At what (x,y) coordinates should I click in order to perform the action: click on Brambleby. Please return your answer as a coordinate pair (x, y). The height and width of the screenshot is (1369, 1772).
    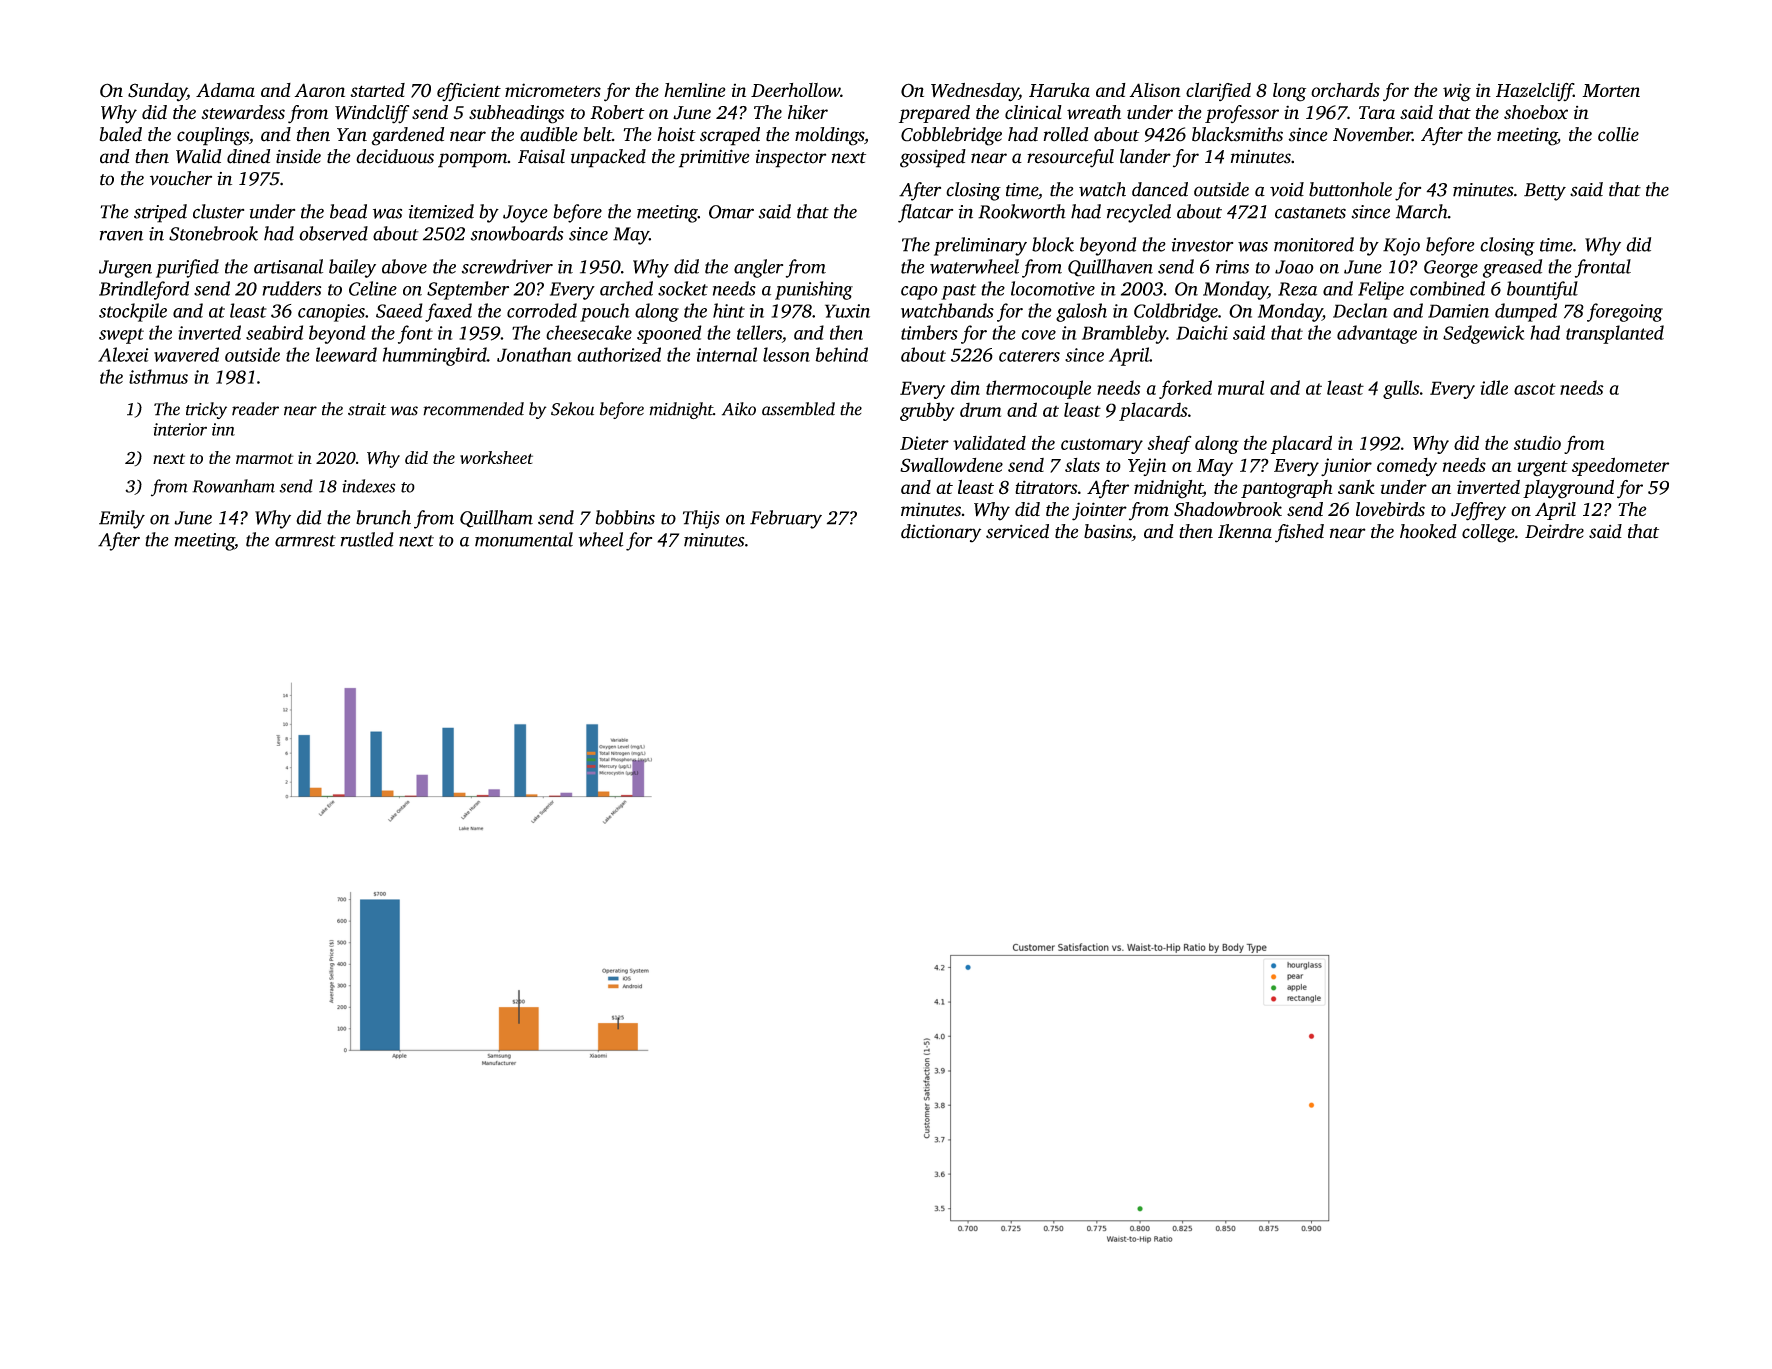
    Looking at the image, I should click on (1124, 334).
